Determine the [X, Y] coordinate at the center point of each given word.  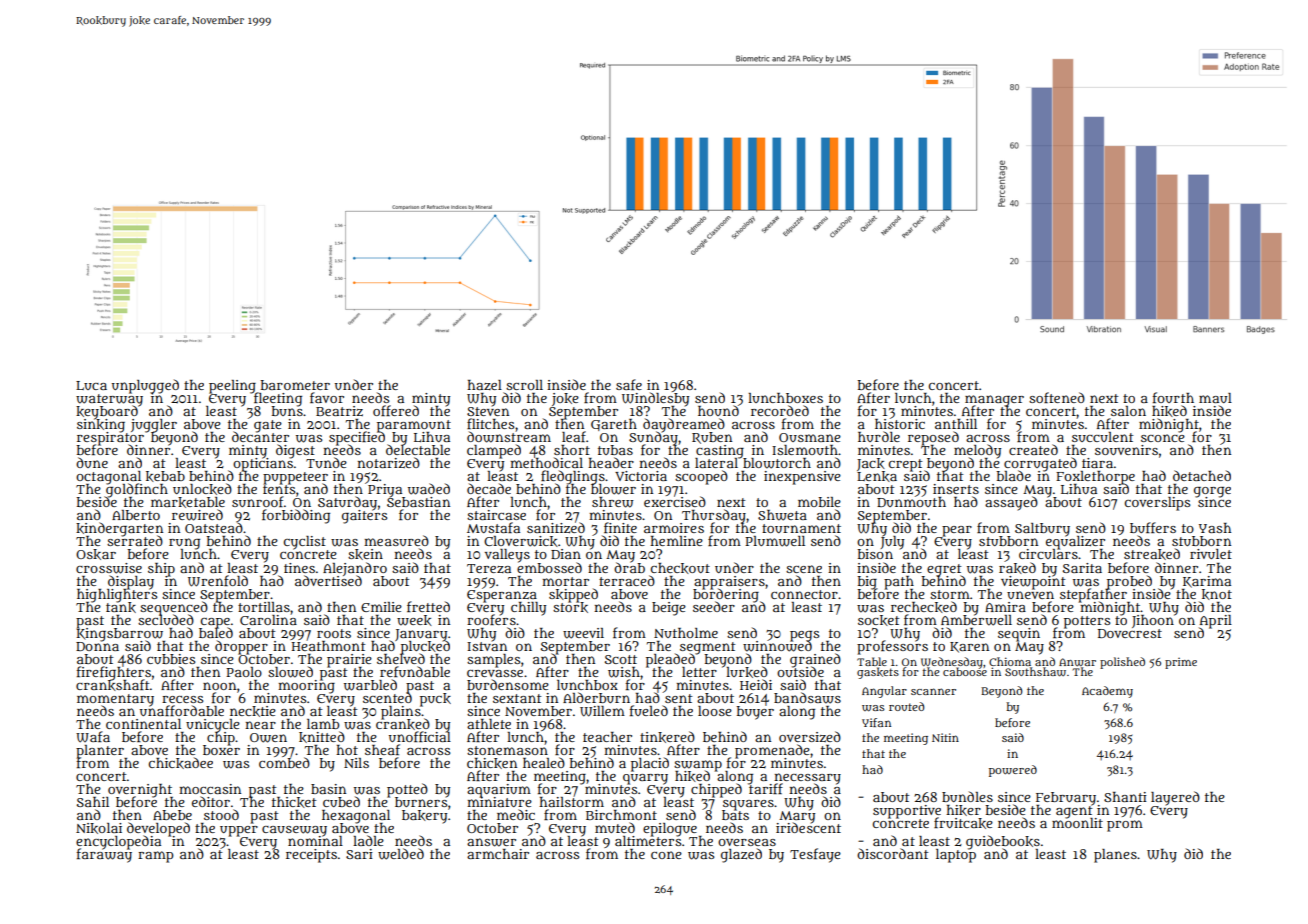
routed [907, 706]
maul [1215, 398]
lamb [323, 724]
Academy [1107, 692]
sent [679, 698]
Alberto [136, 515]
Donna [97, 646]
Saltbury [1042, 530]
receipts [311, 856]
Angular [884, 692]
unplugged [145, 386]
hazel [484, 385]
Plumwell [775, 541]
